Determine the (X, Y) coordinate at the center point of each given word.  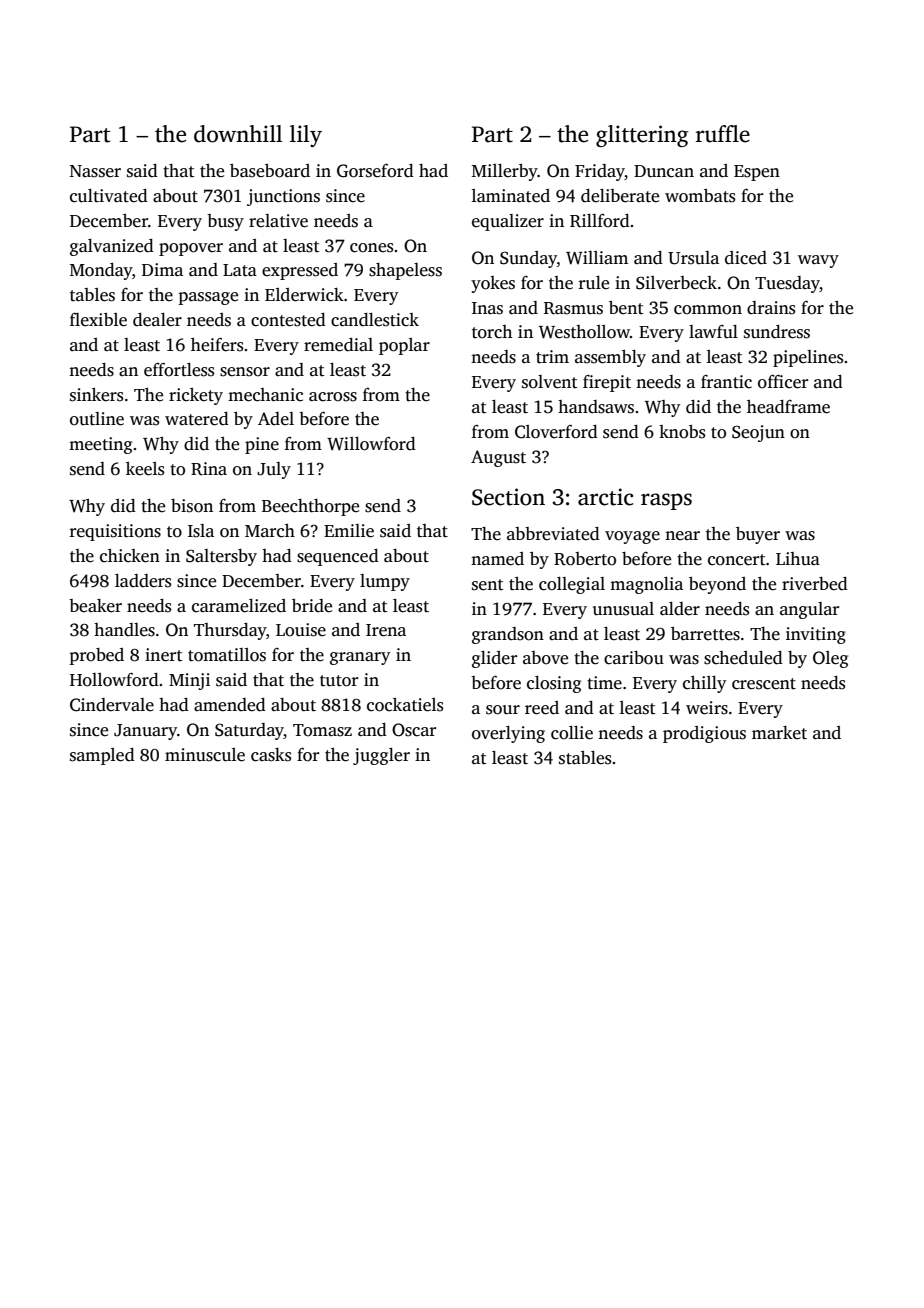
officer (783, 382)
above (545, 658)
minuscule (205, 755)
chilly (704, 684)
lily (306, 136)
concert (737, 560)
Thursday (230, 631)
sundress (777, 332)
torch (492, 332)
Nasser (95, 171)
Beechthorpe (310, 507)
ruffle (723, 134)
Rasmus (573, 308)
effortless (179, 370)
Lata (240, 270)
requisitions (115, 532)
